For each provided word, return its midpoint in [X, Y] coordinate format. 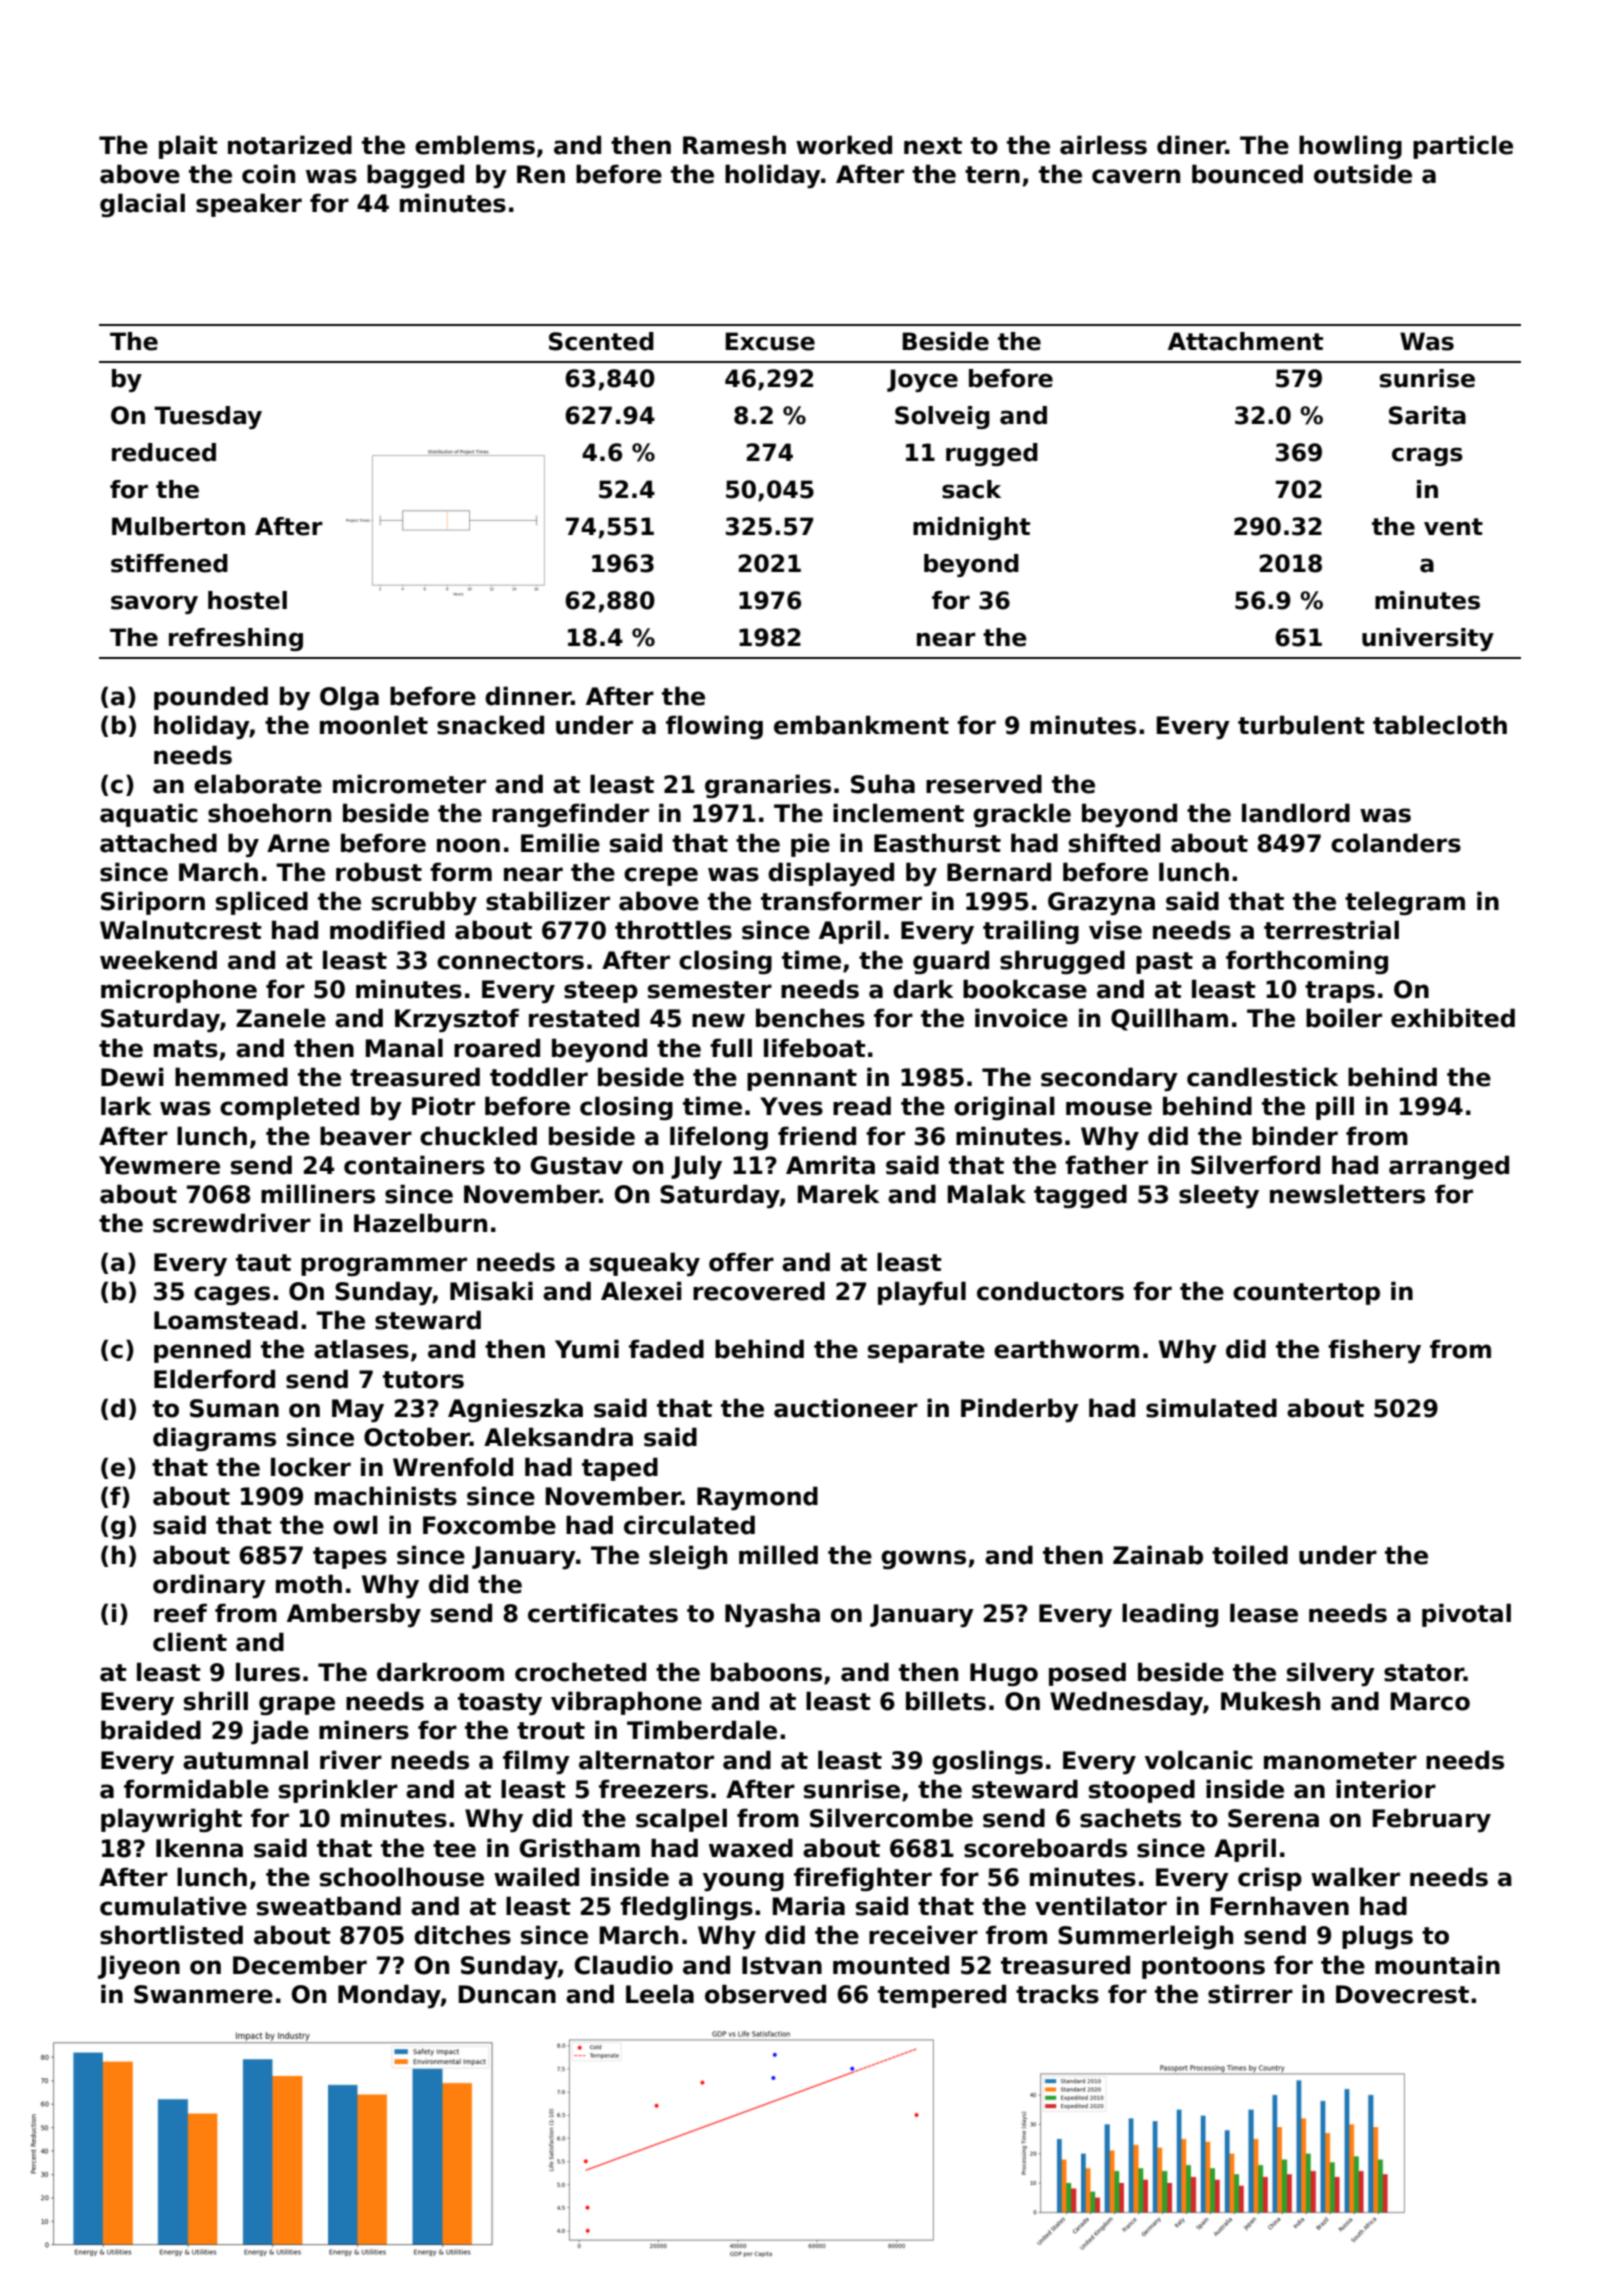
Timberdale [702, 1730]
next [933, 146]
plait [188, 147]
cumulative [173, 1906]
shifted [1114, 843]
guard [951, 962]
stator [1424, 1673]
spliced [262, 903]
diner [1191, 145]
